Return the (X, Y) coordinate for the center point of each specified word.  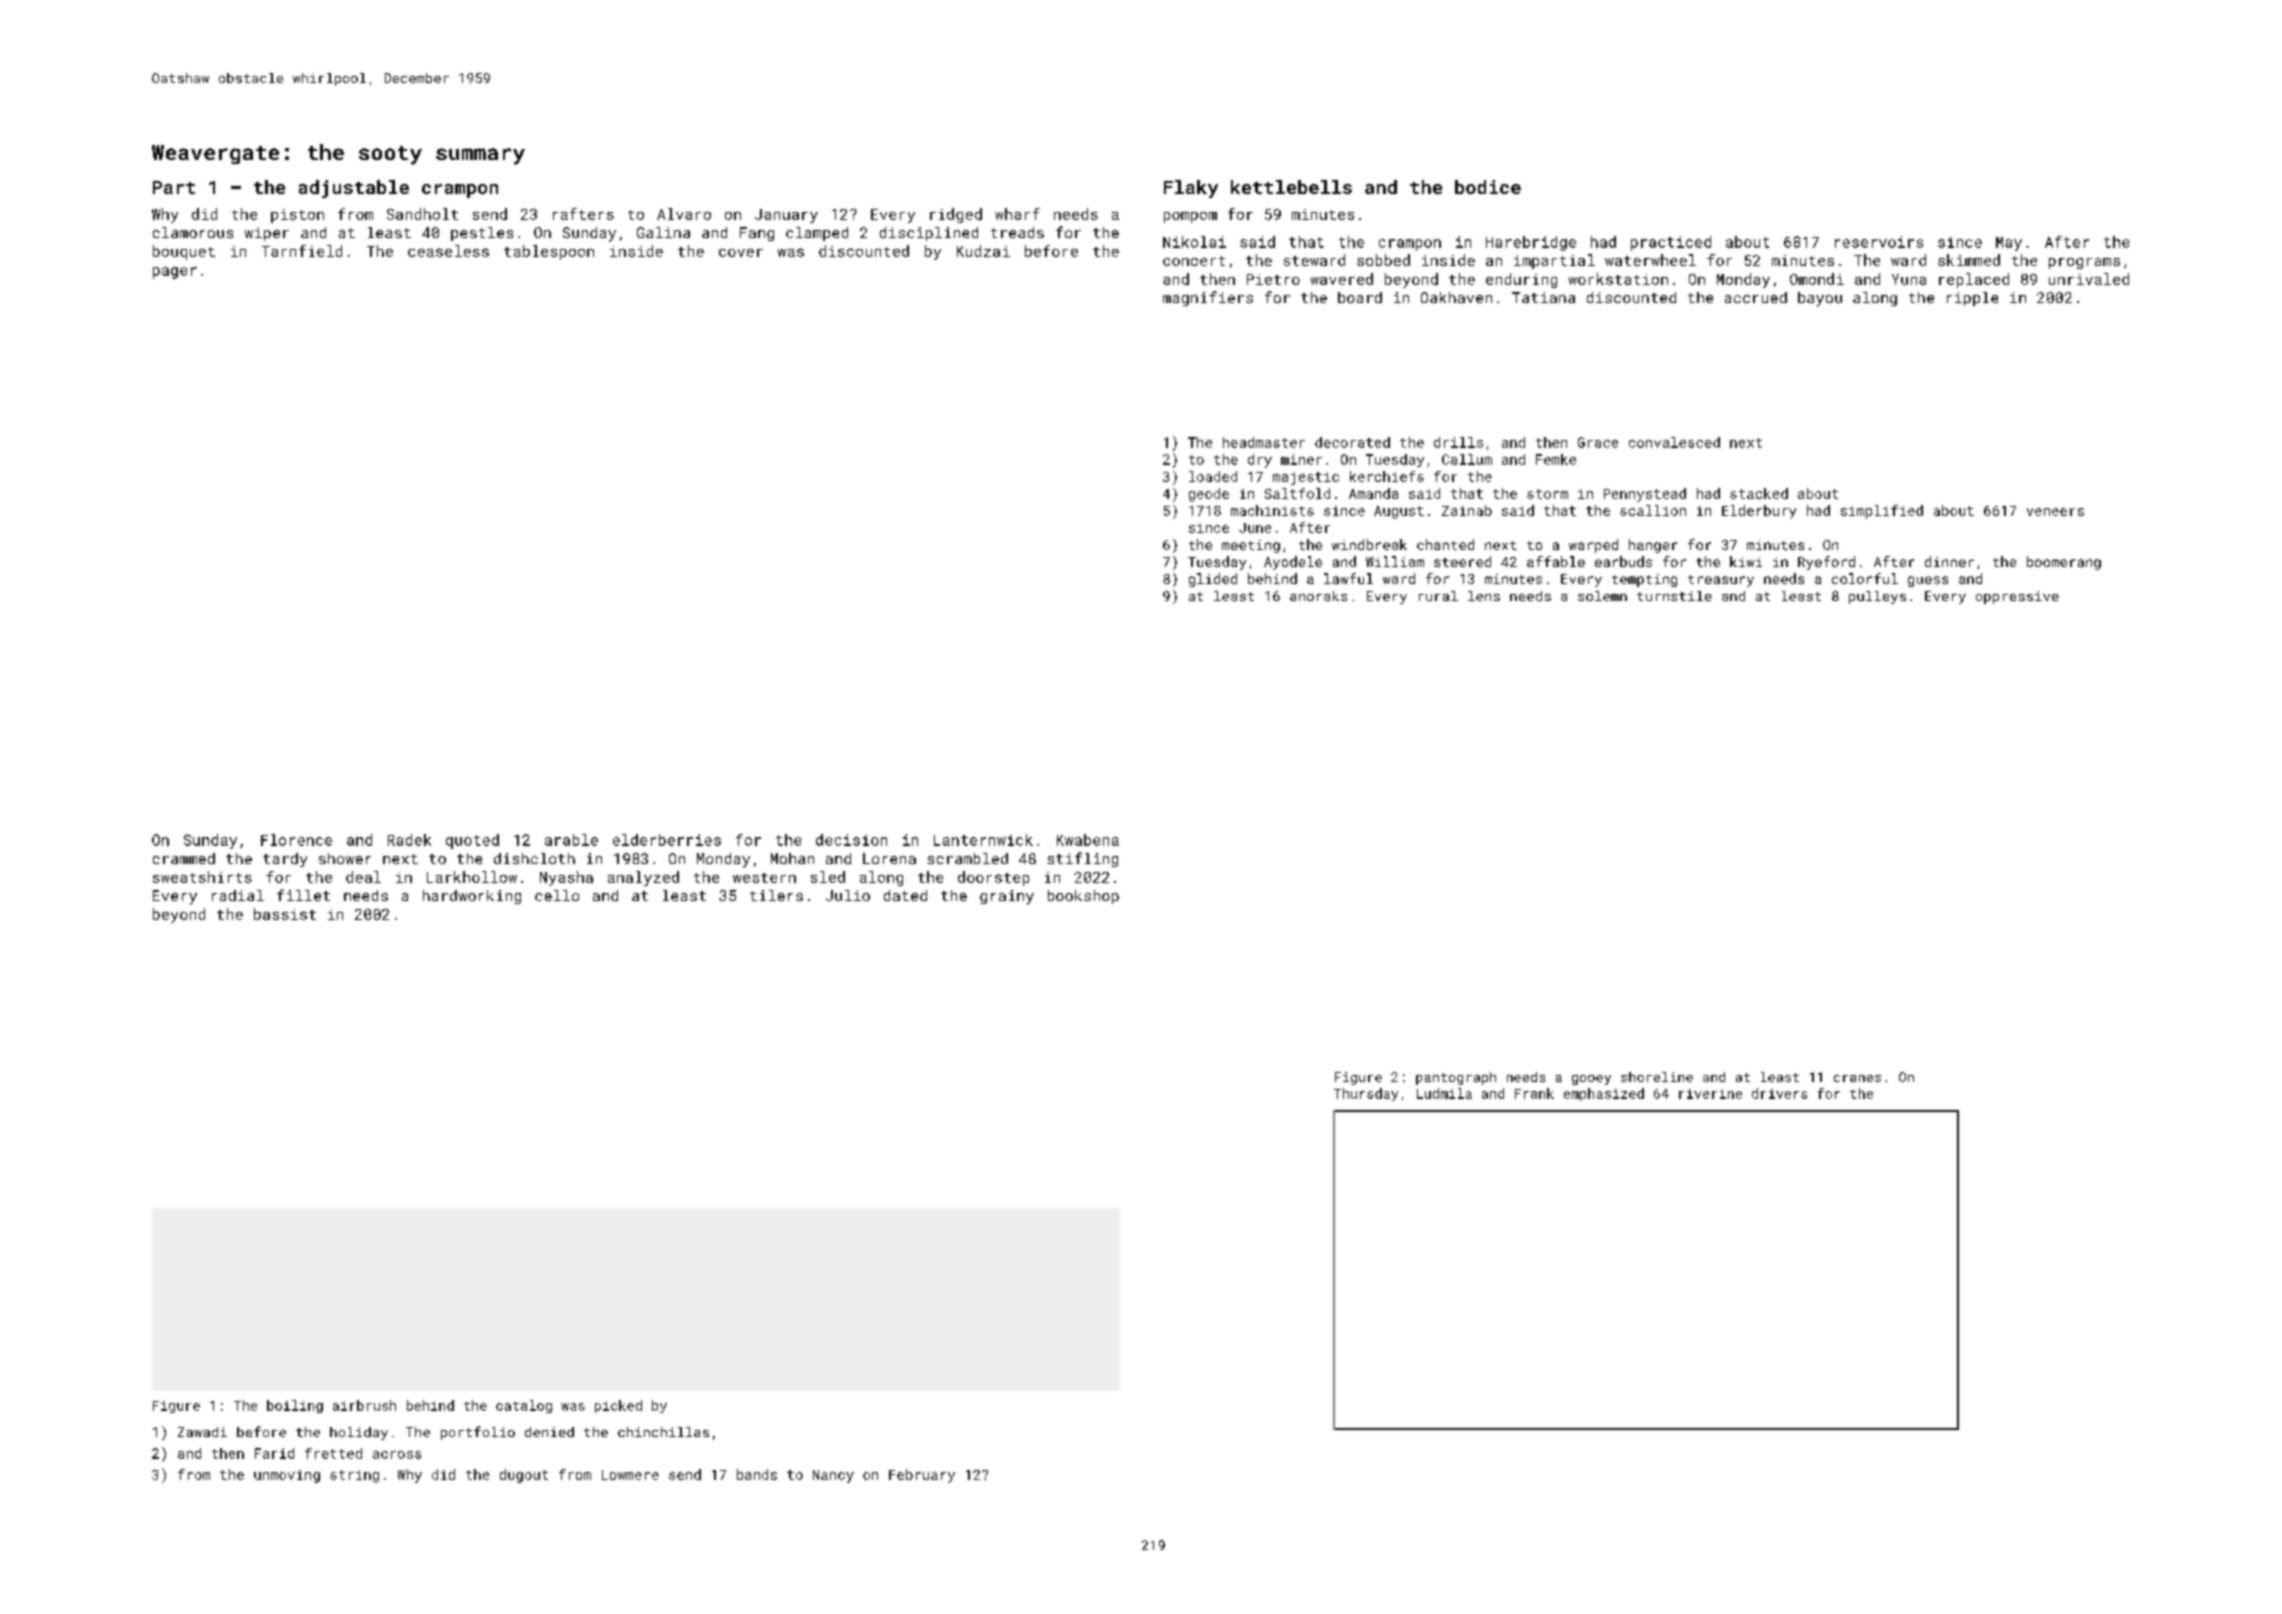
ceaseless (448, 251)
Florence (296, 840)
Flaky (1191, 189)
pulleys (1877, 597)
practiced (1671, 243)
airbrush (364, 1405)
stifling (1083, 859)
